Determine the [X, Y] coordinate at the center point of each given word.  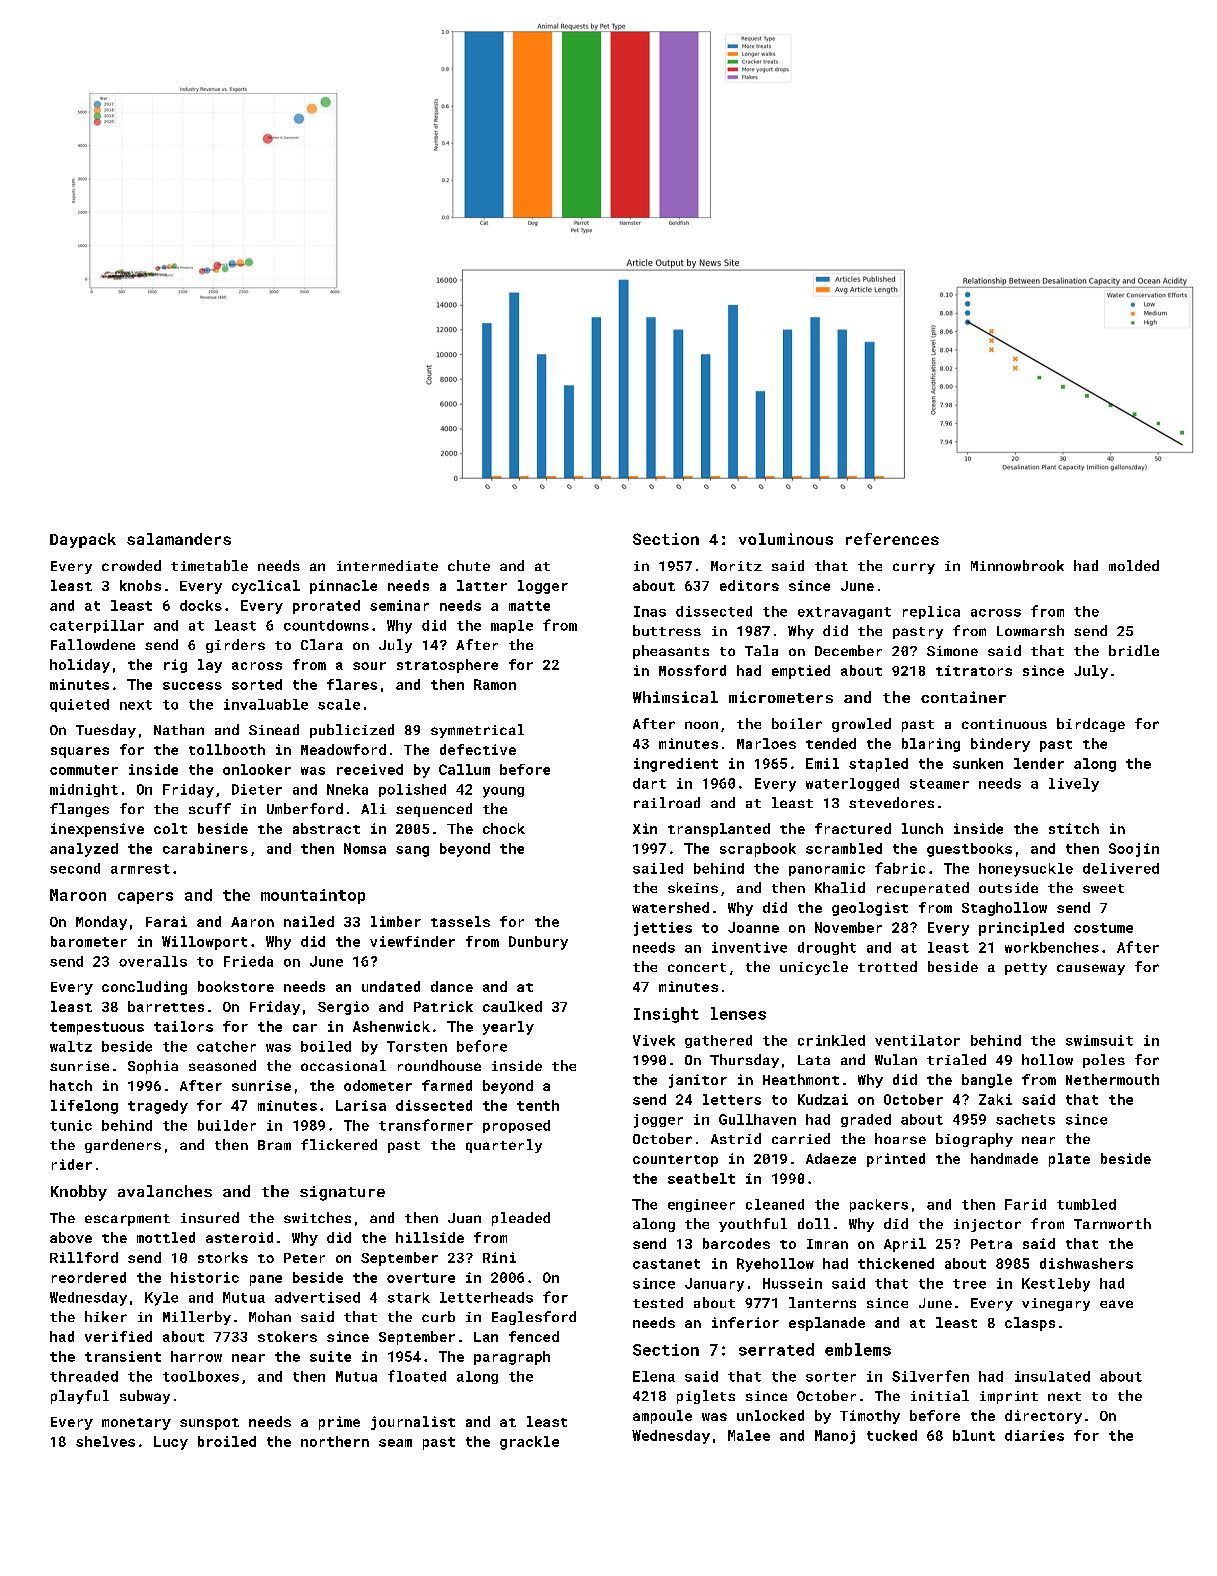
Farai [166, 921]
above [71, 1237]
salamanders [179, 539]
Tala [761, 650]
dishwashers [1086, 1263]
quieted [79, 705]
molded [1134, 565]
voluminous [786, 539]
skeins [693, 887]
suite [330, 1356]
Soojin [1134, 850]
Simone [952, 651]
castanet [666, 1264]
